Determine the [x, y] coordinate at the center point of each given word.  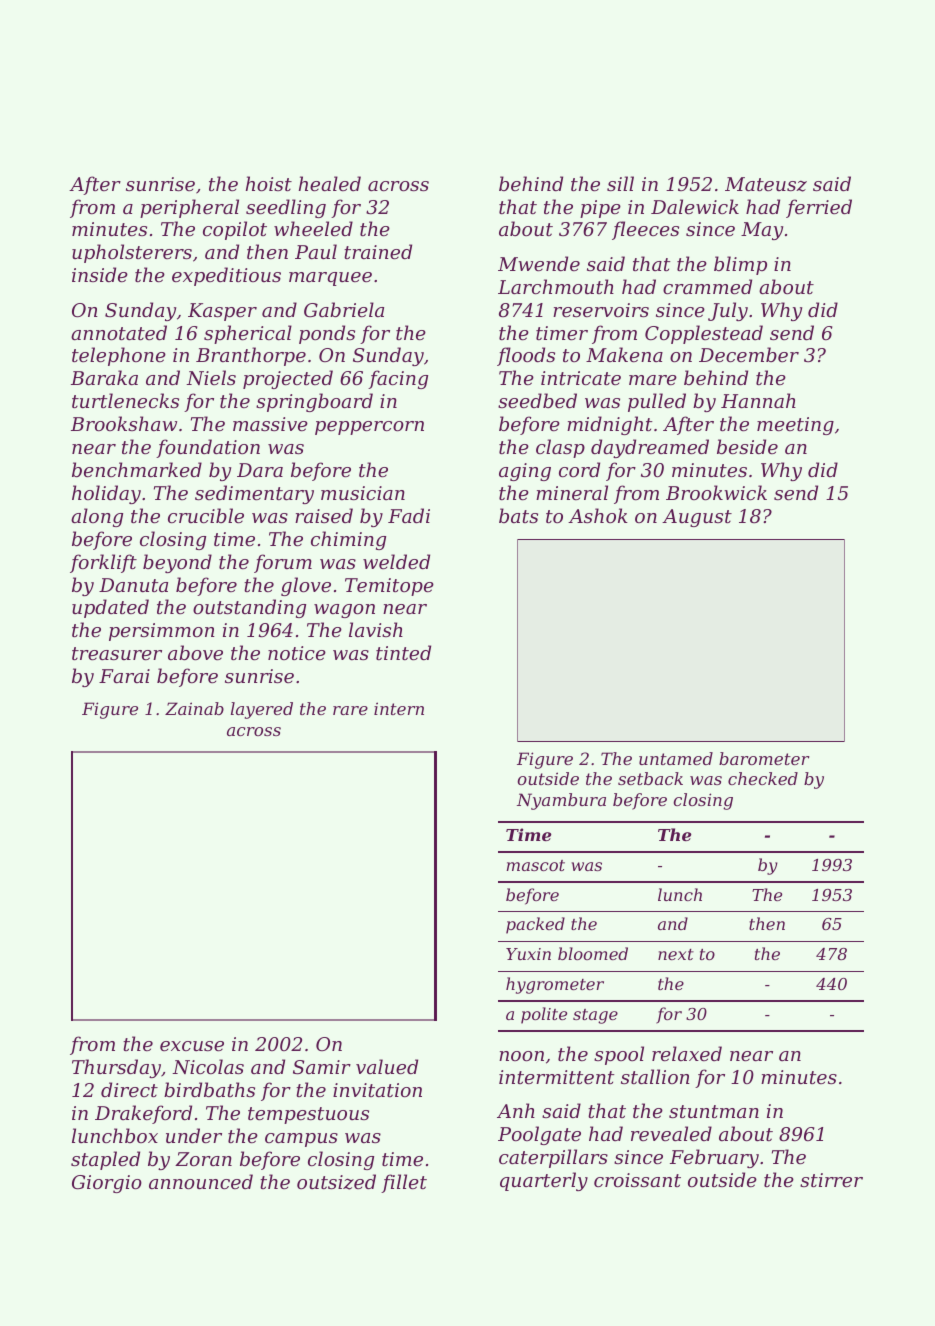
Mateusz [766, 184]
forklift [103, 563]
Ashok [598, 515]
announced [201, 1181]
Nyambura [561, 801]
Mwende [539, 263]
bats [518, 515]
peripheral [189, 208]
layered [262, 710]
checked [763, 778]
